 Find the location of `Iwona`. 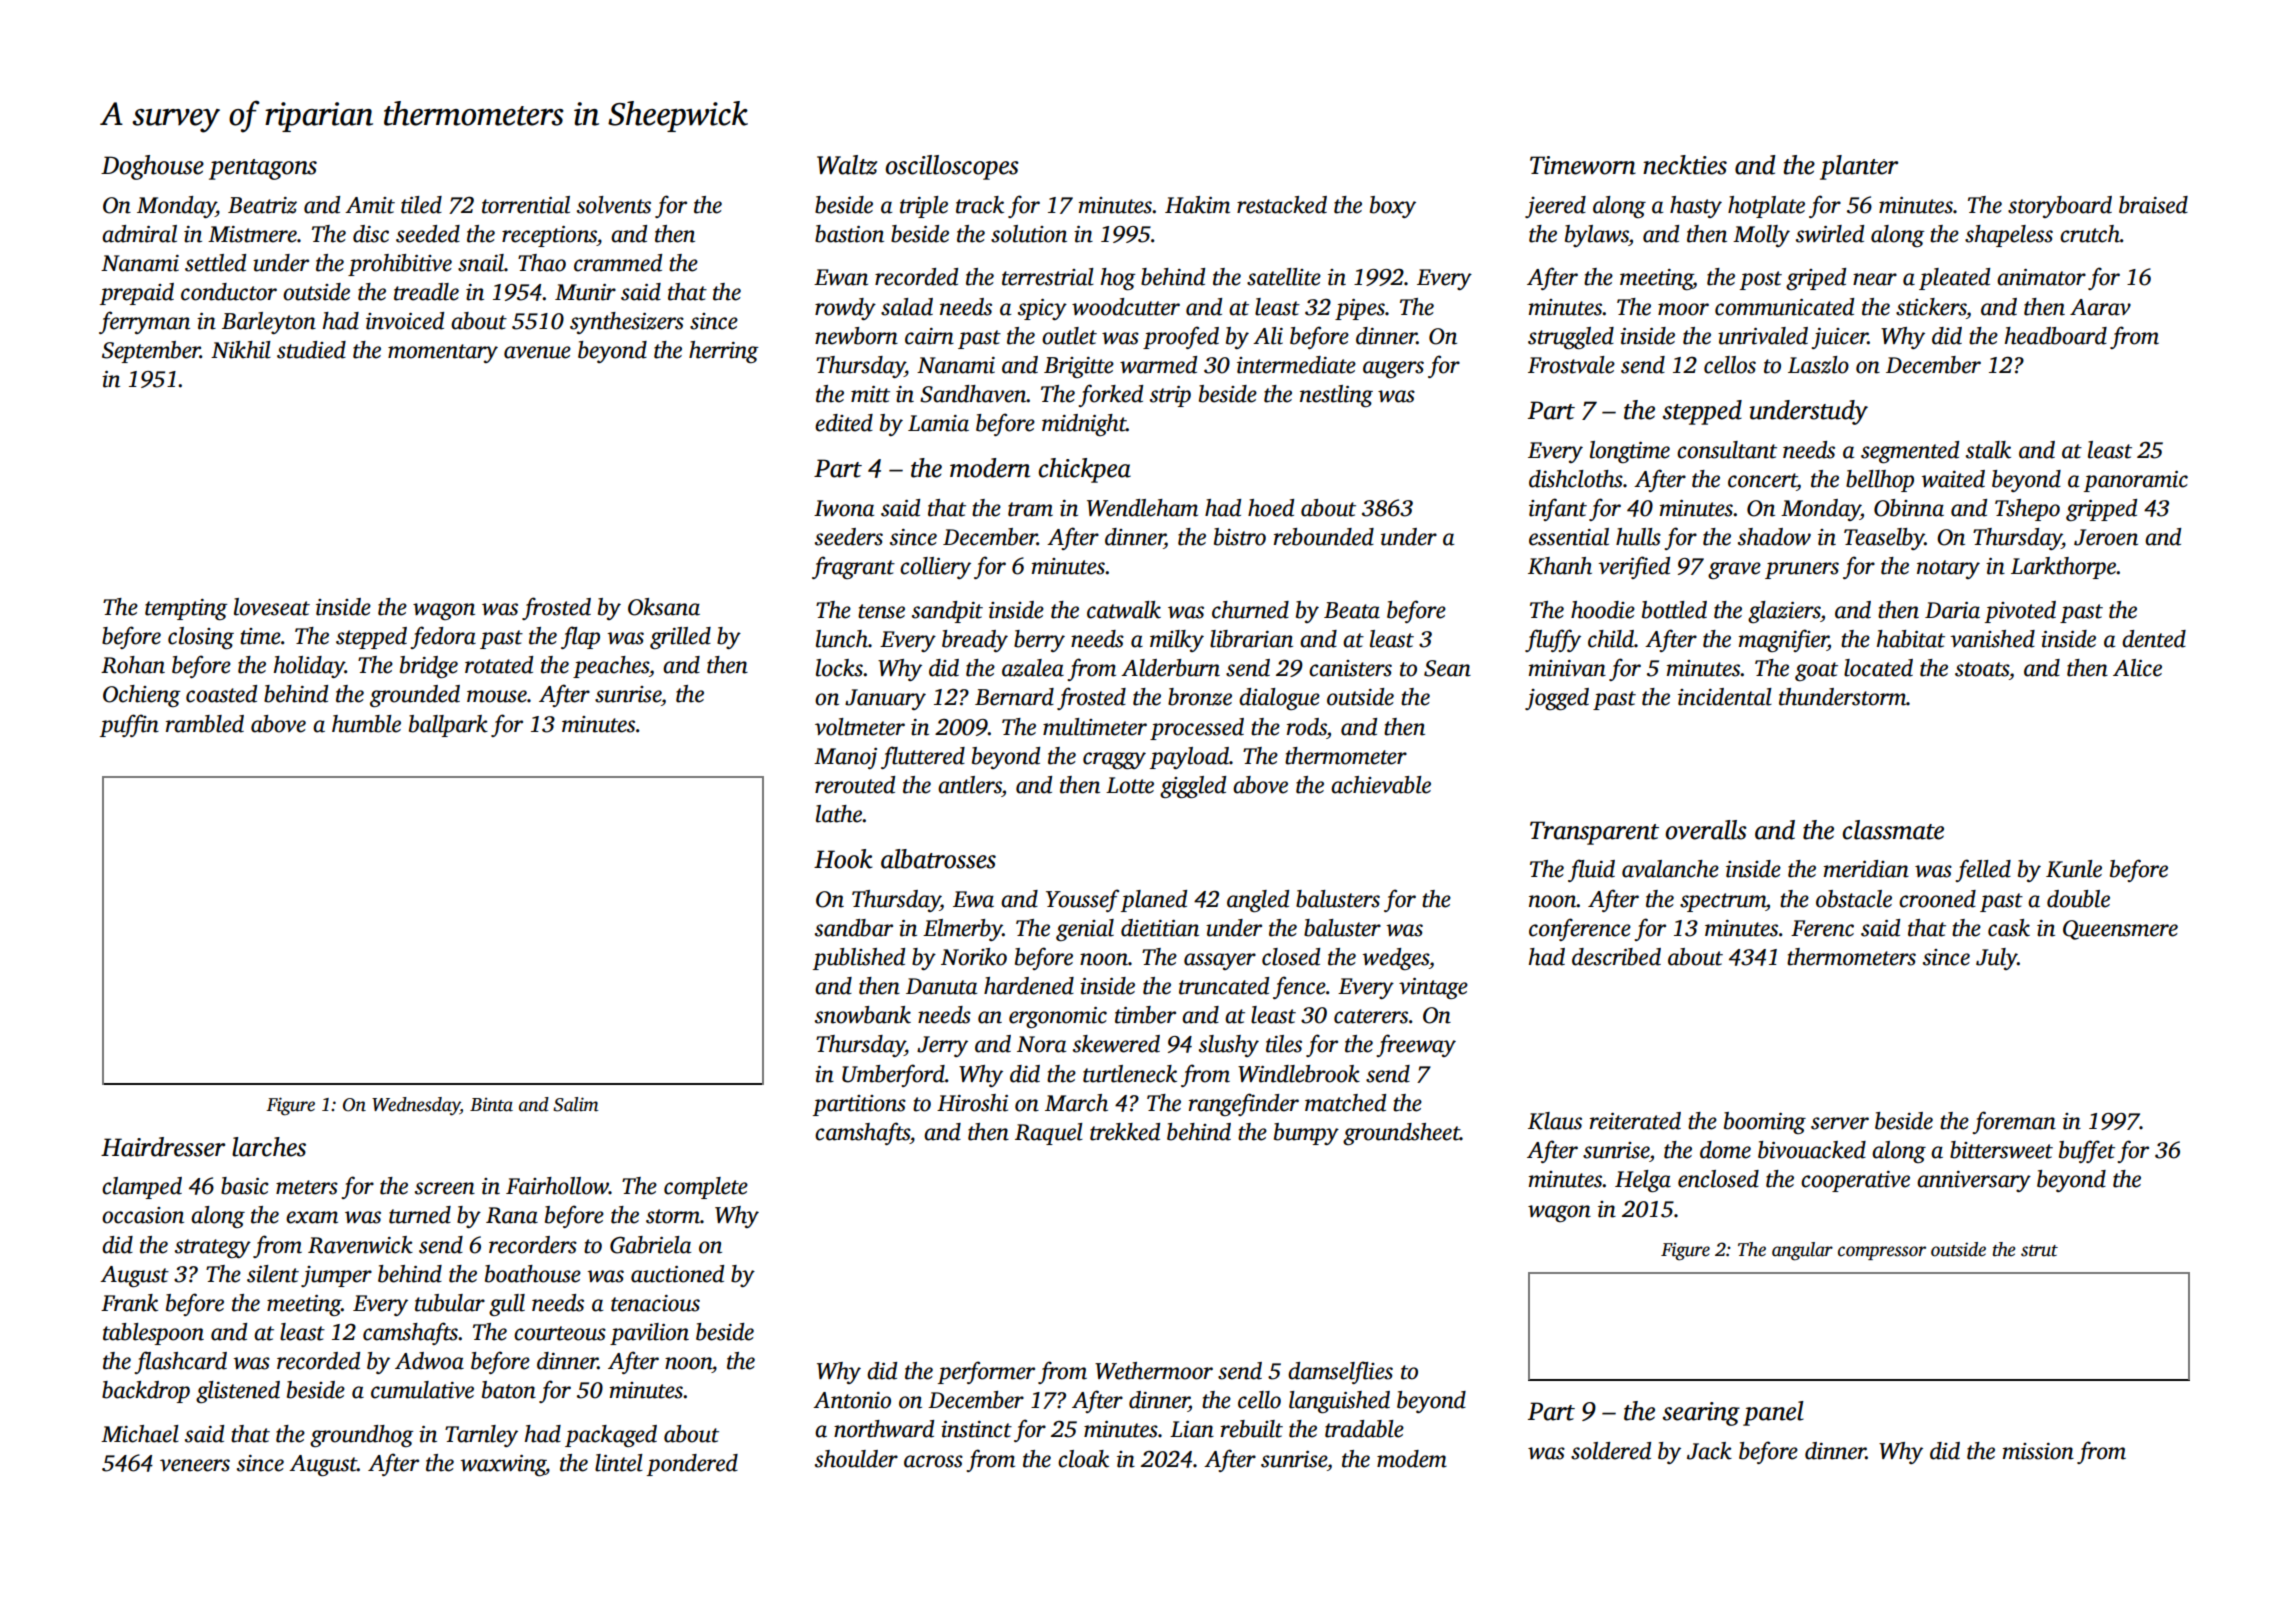

Iwona is located at coordinates (844, 508).
